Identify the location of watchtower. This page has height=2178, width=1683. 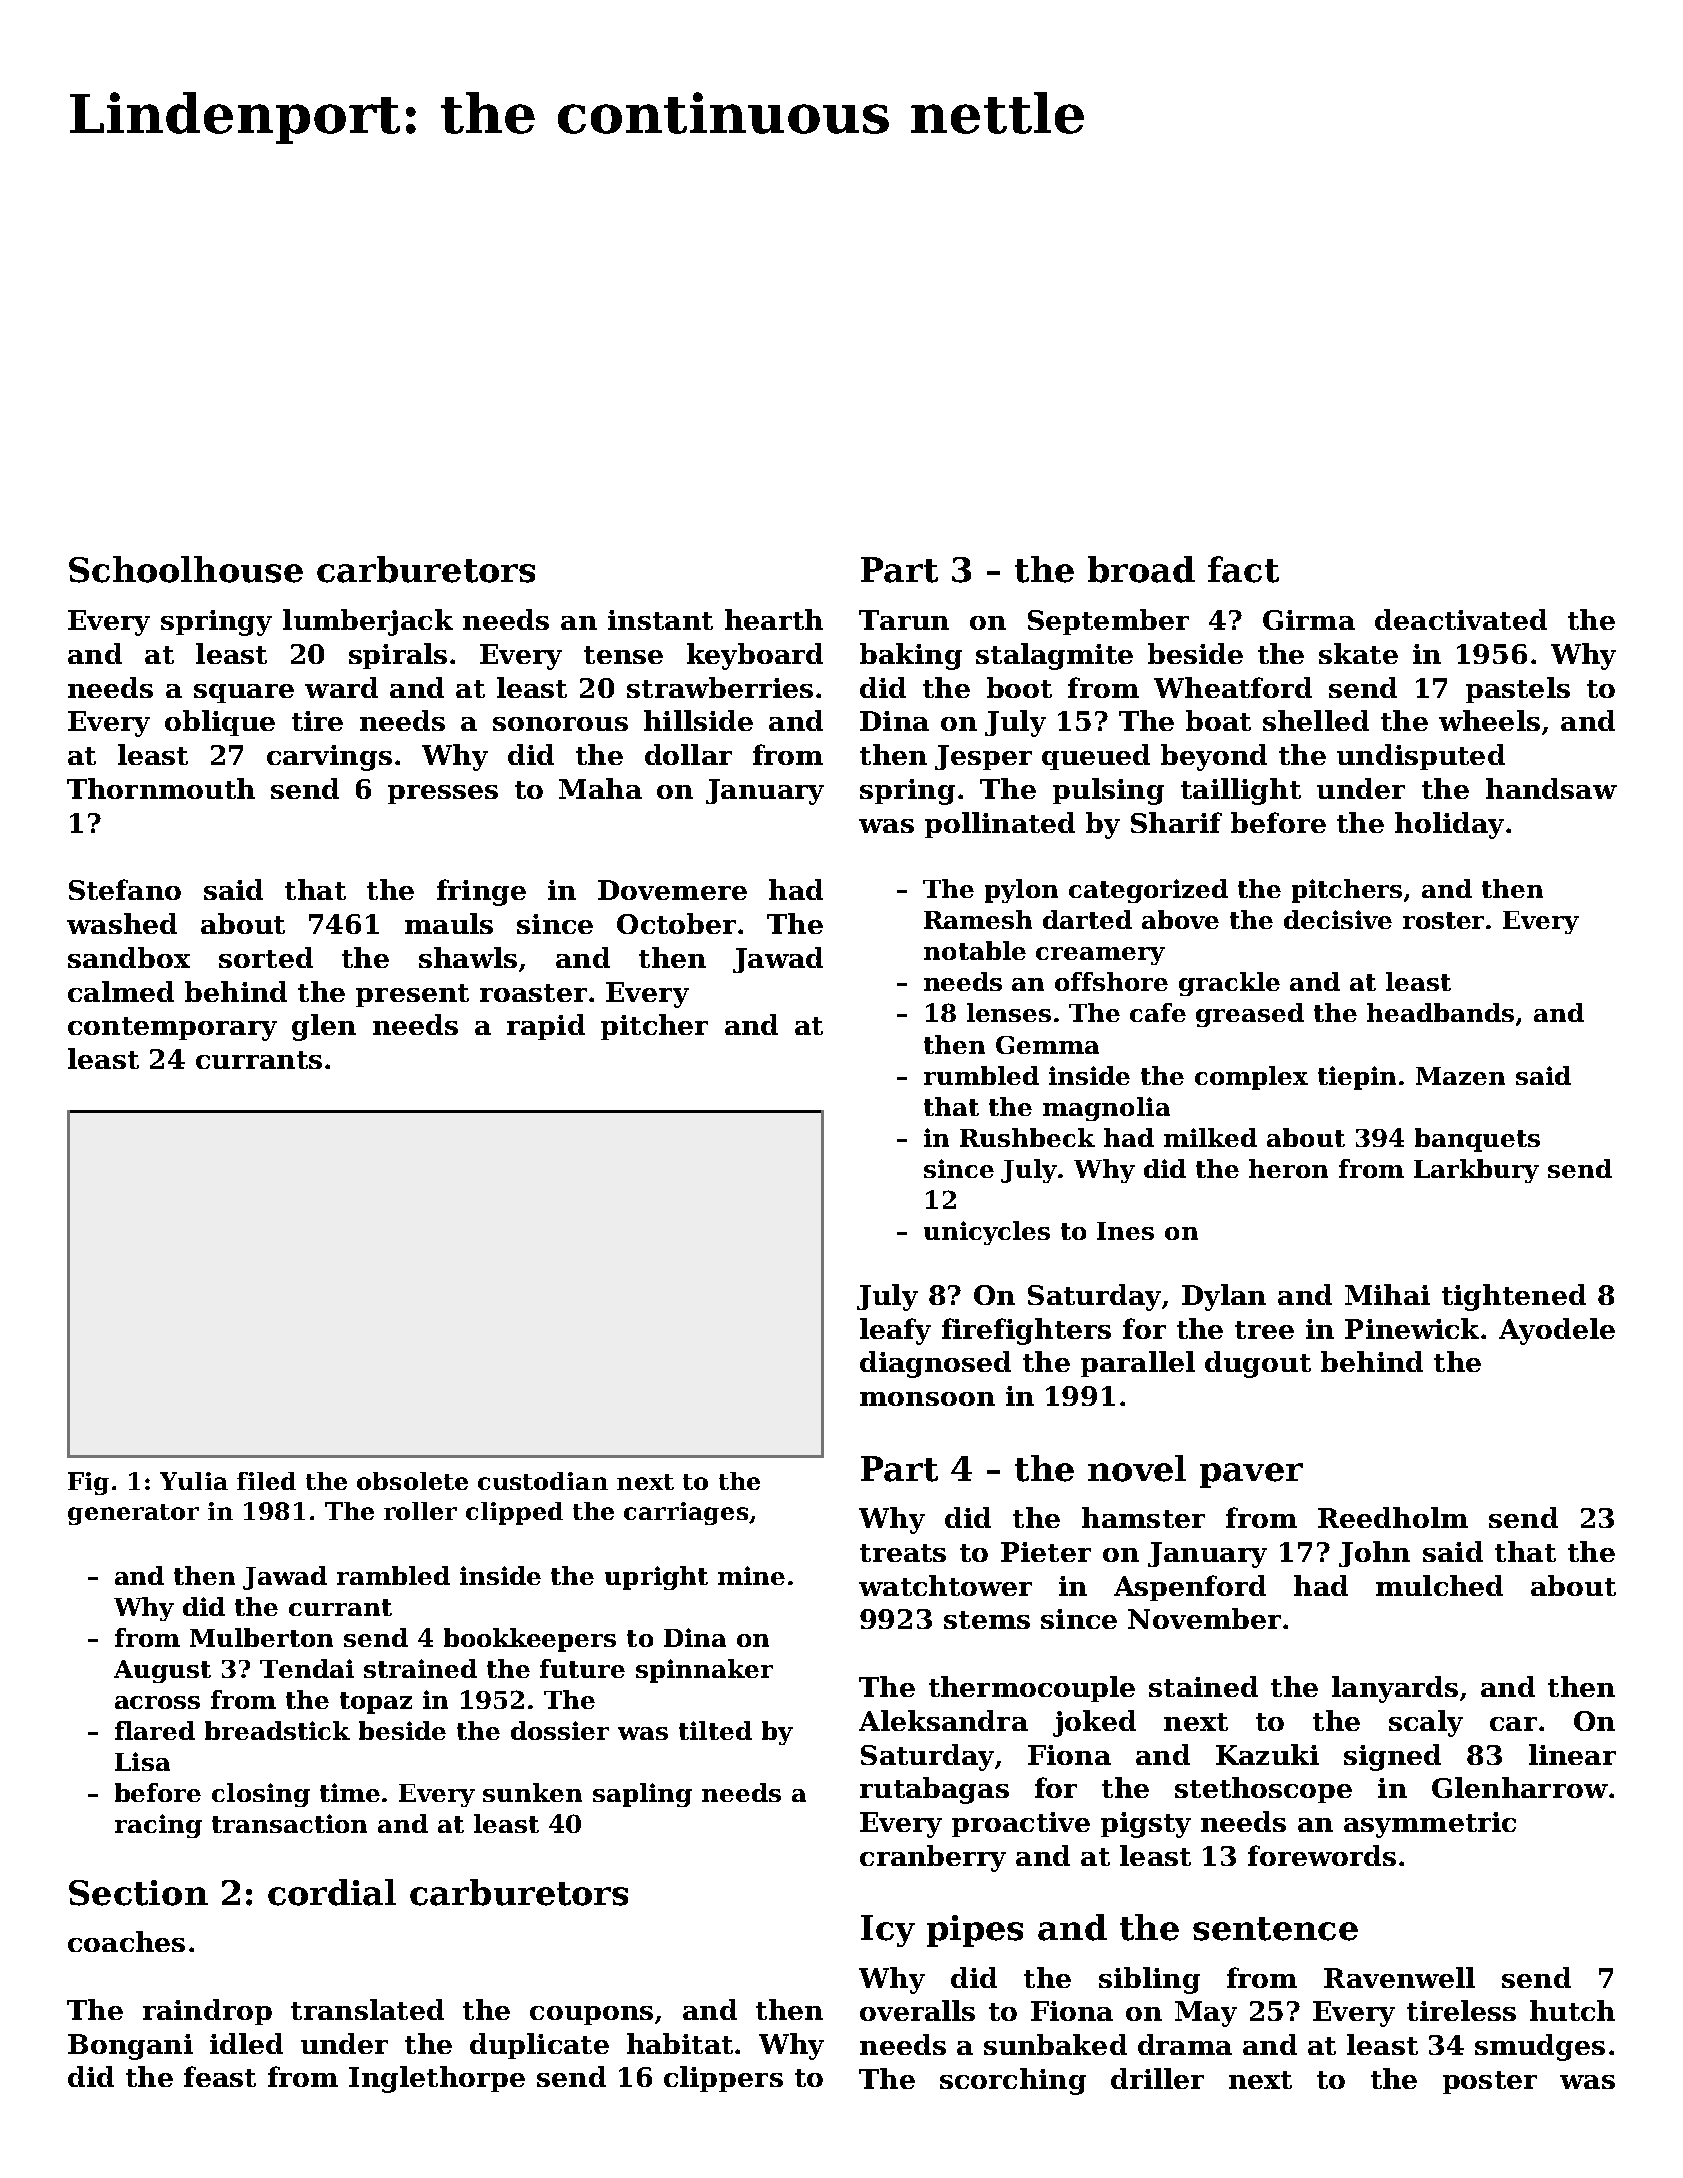
(945, 1585).
